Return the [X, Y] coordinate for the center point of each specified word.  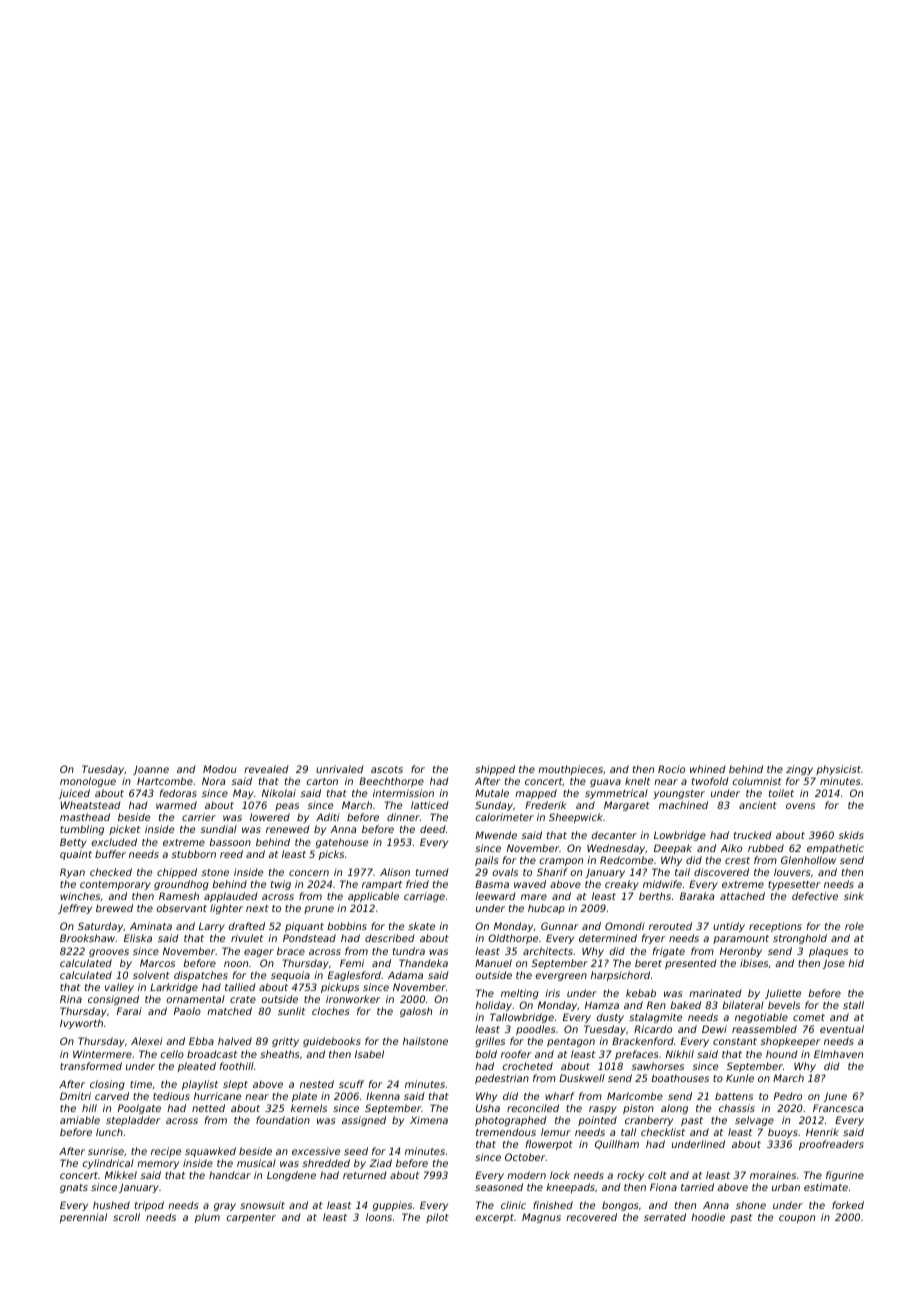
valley [119, 988]
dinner [403, 817]
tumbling [82, 830]
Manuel [493, 963]
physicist [838, 770]
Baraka [697, 896]
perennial [83, 1218]
